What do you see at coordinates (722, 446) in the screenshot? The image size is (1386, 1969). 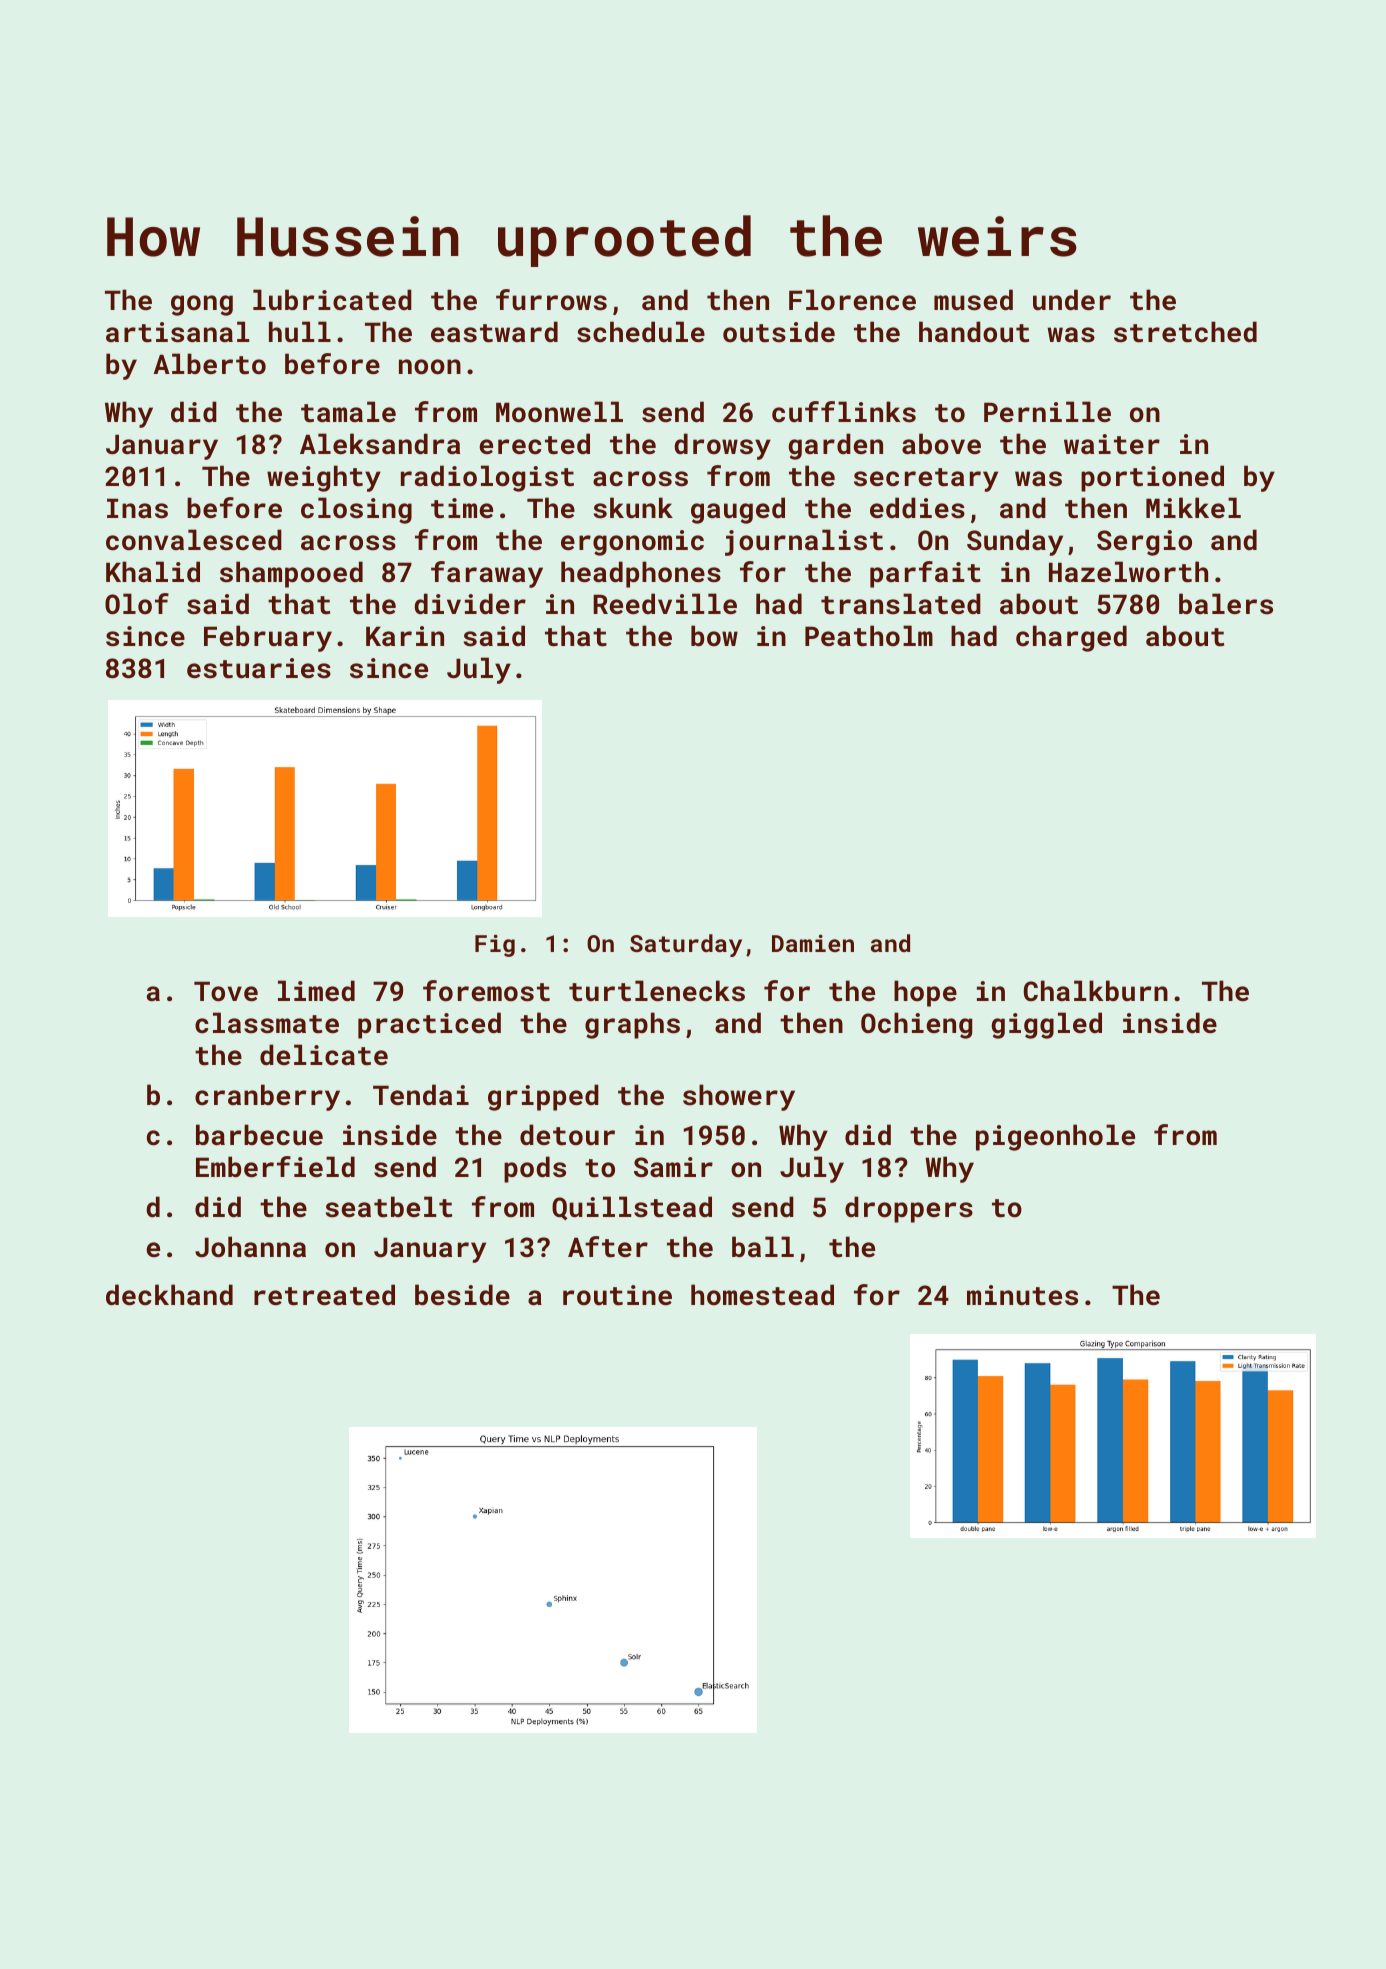 I see `drowsy` at bounding box center [722, 446].
